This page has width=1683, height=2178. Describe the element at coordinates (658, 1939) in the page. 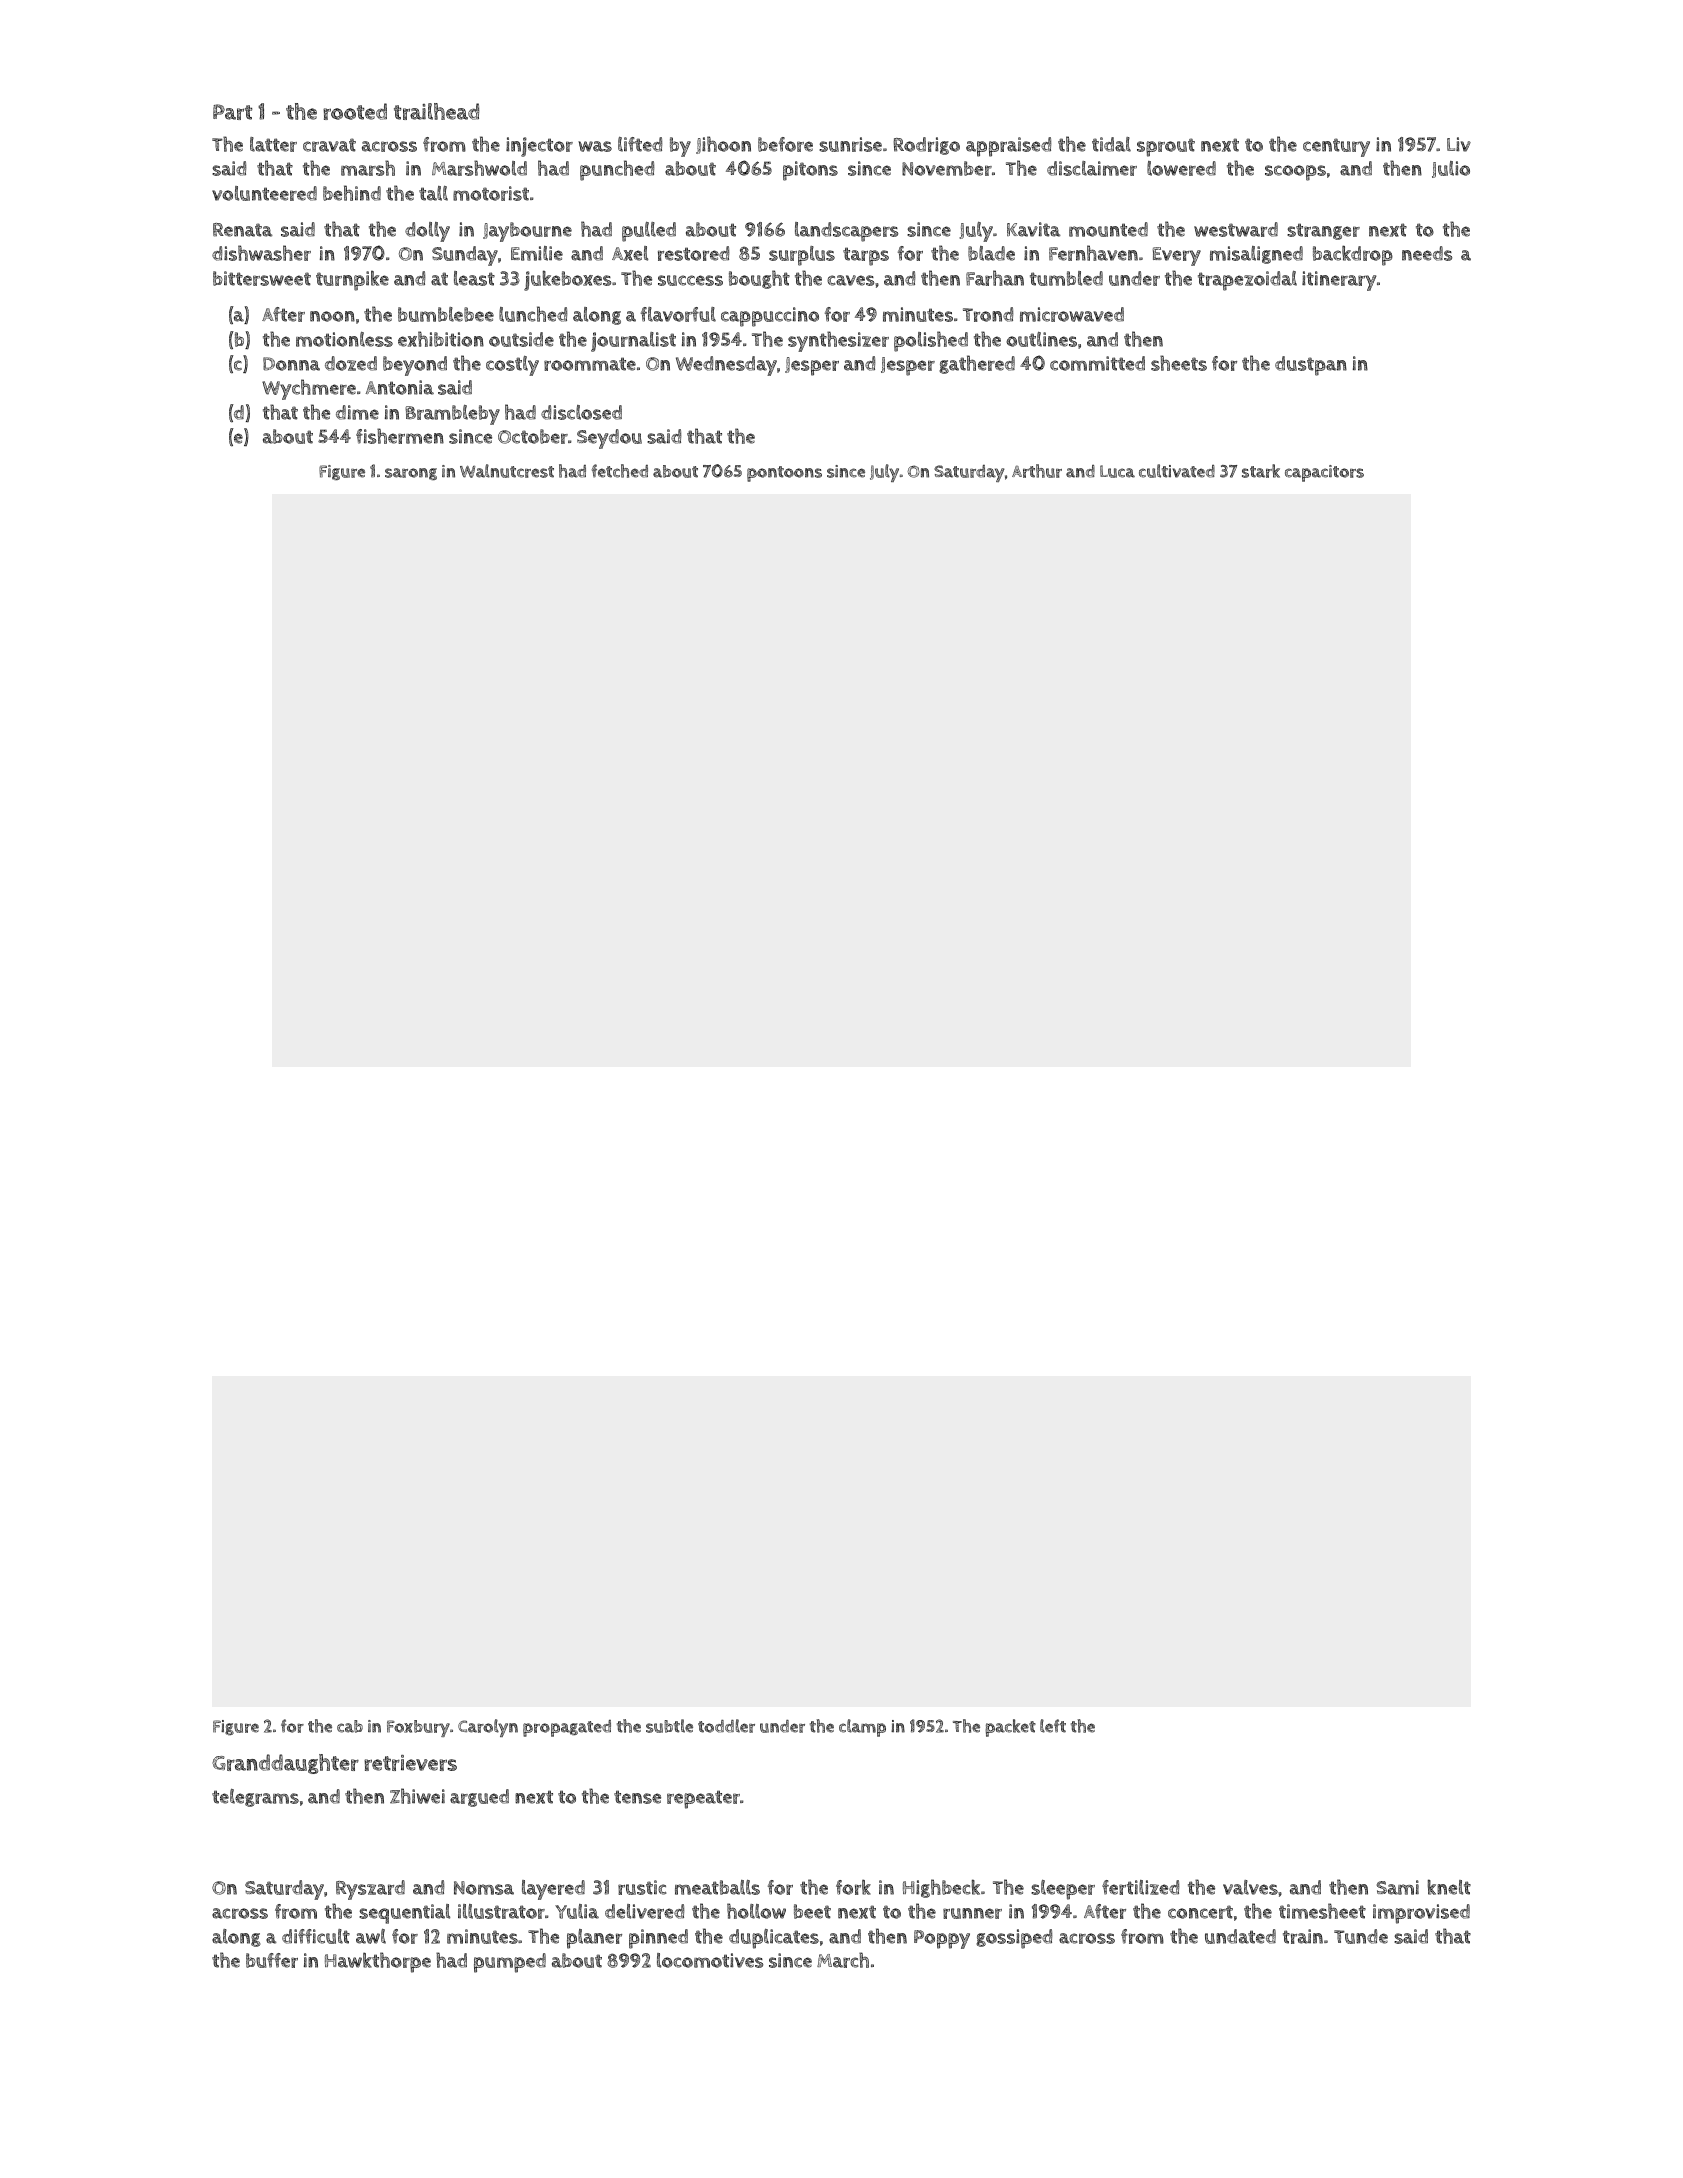

I see `pinned` at that location.
